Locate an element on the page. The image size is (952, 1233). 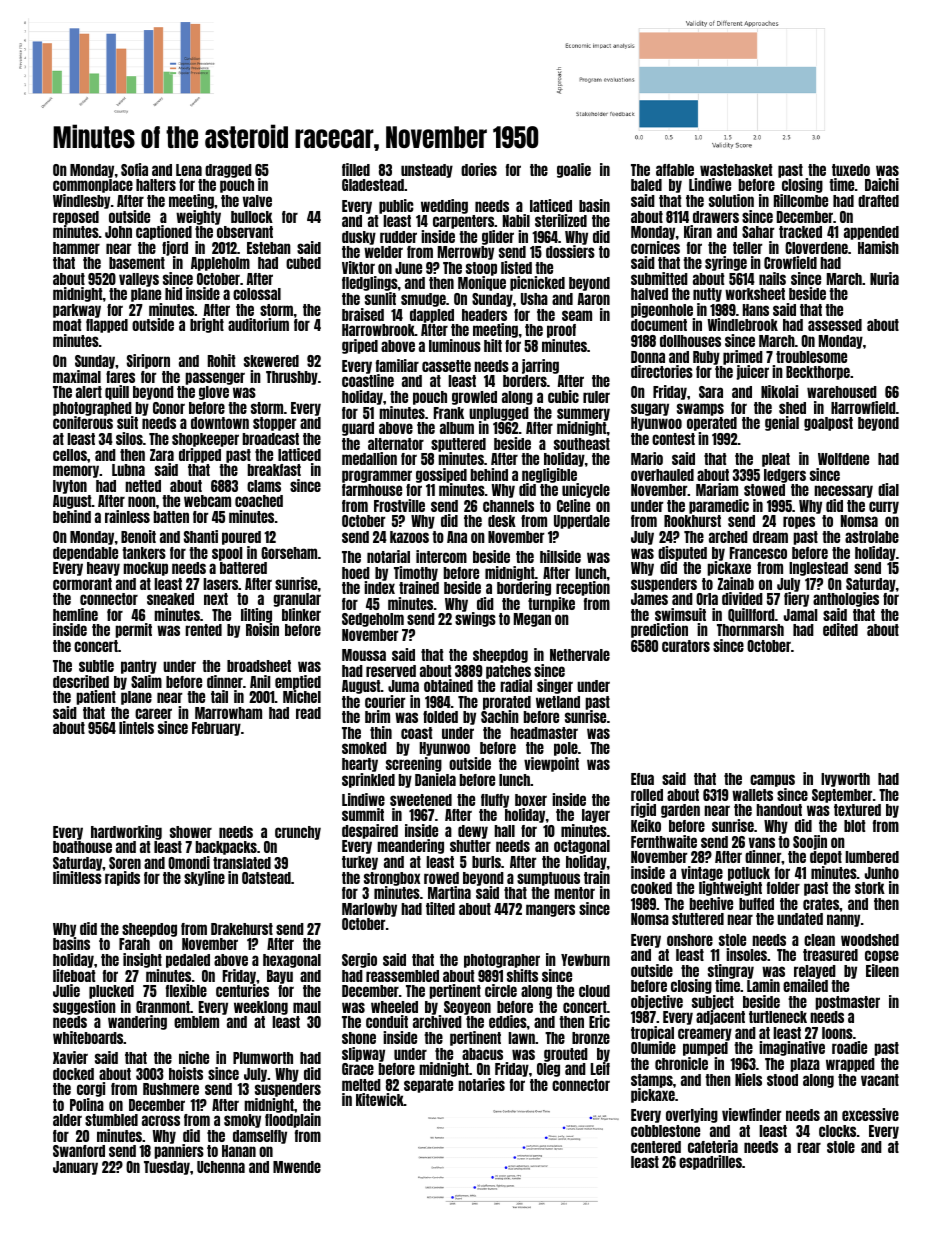
stingray is located at coordinates (731, 971).
